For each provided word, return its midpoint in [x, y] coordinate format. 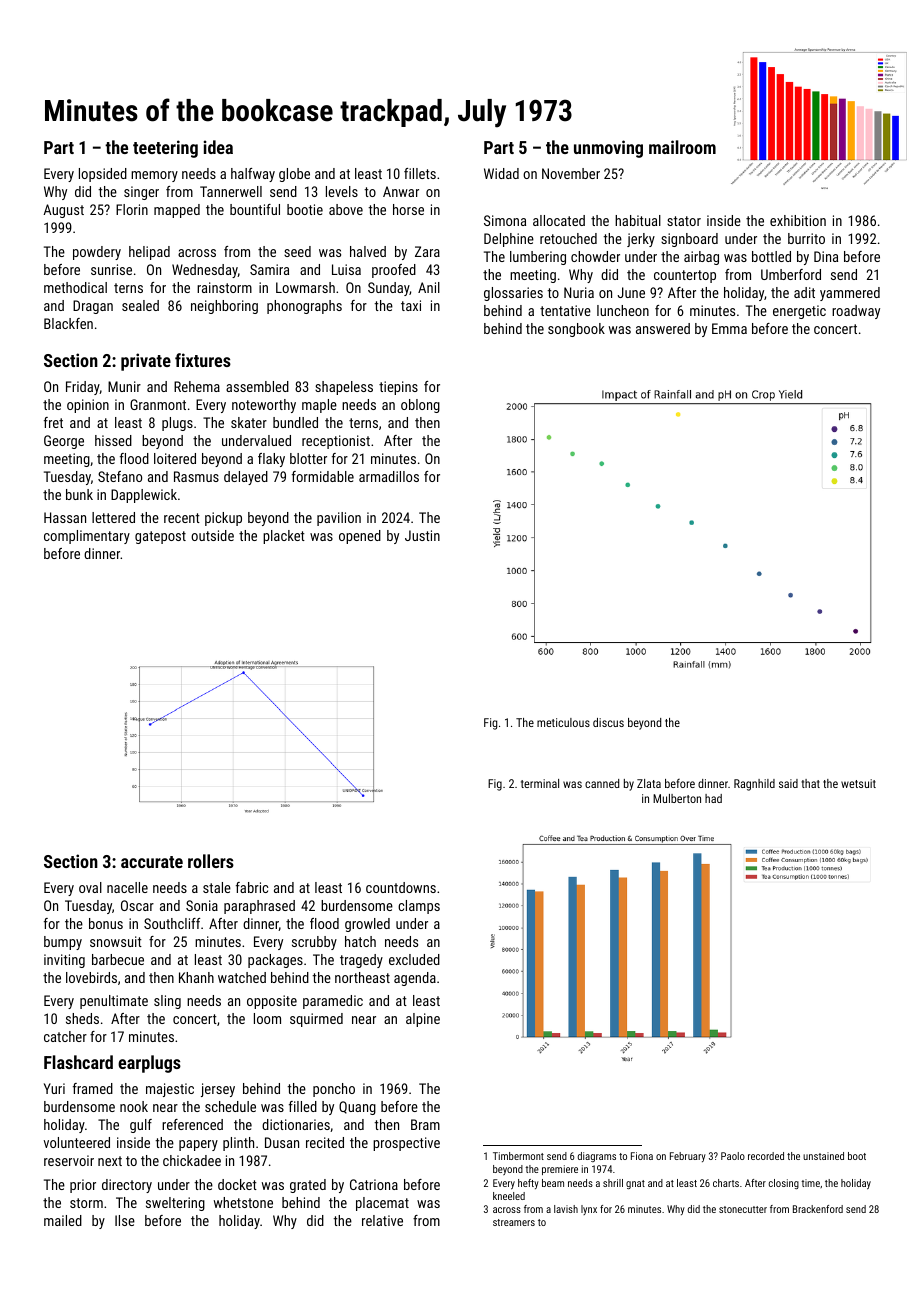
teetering [165, 149]
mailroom [682, 147]
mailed [63, 1220]
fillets [420, 173]
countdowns [401, 887]
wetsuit [858, 783]
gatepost [160, 537]
